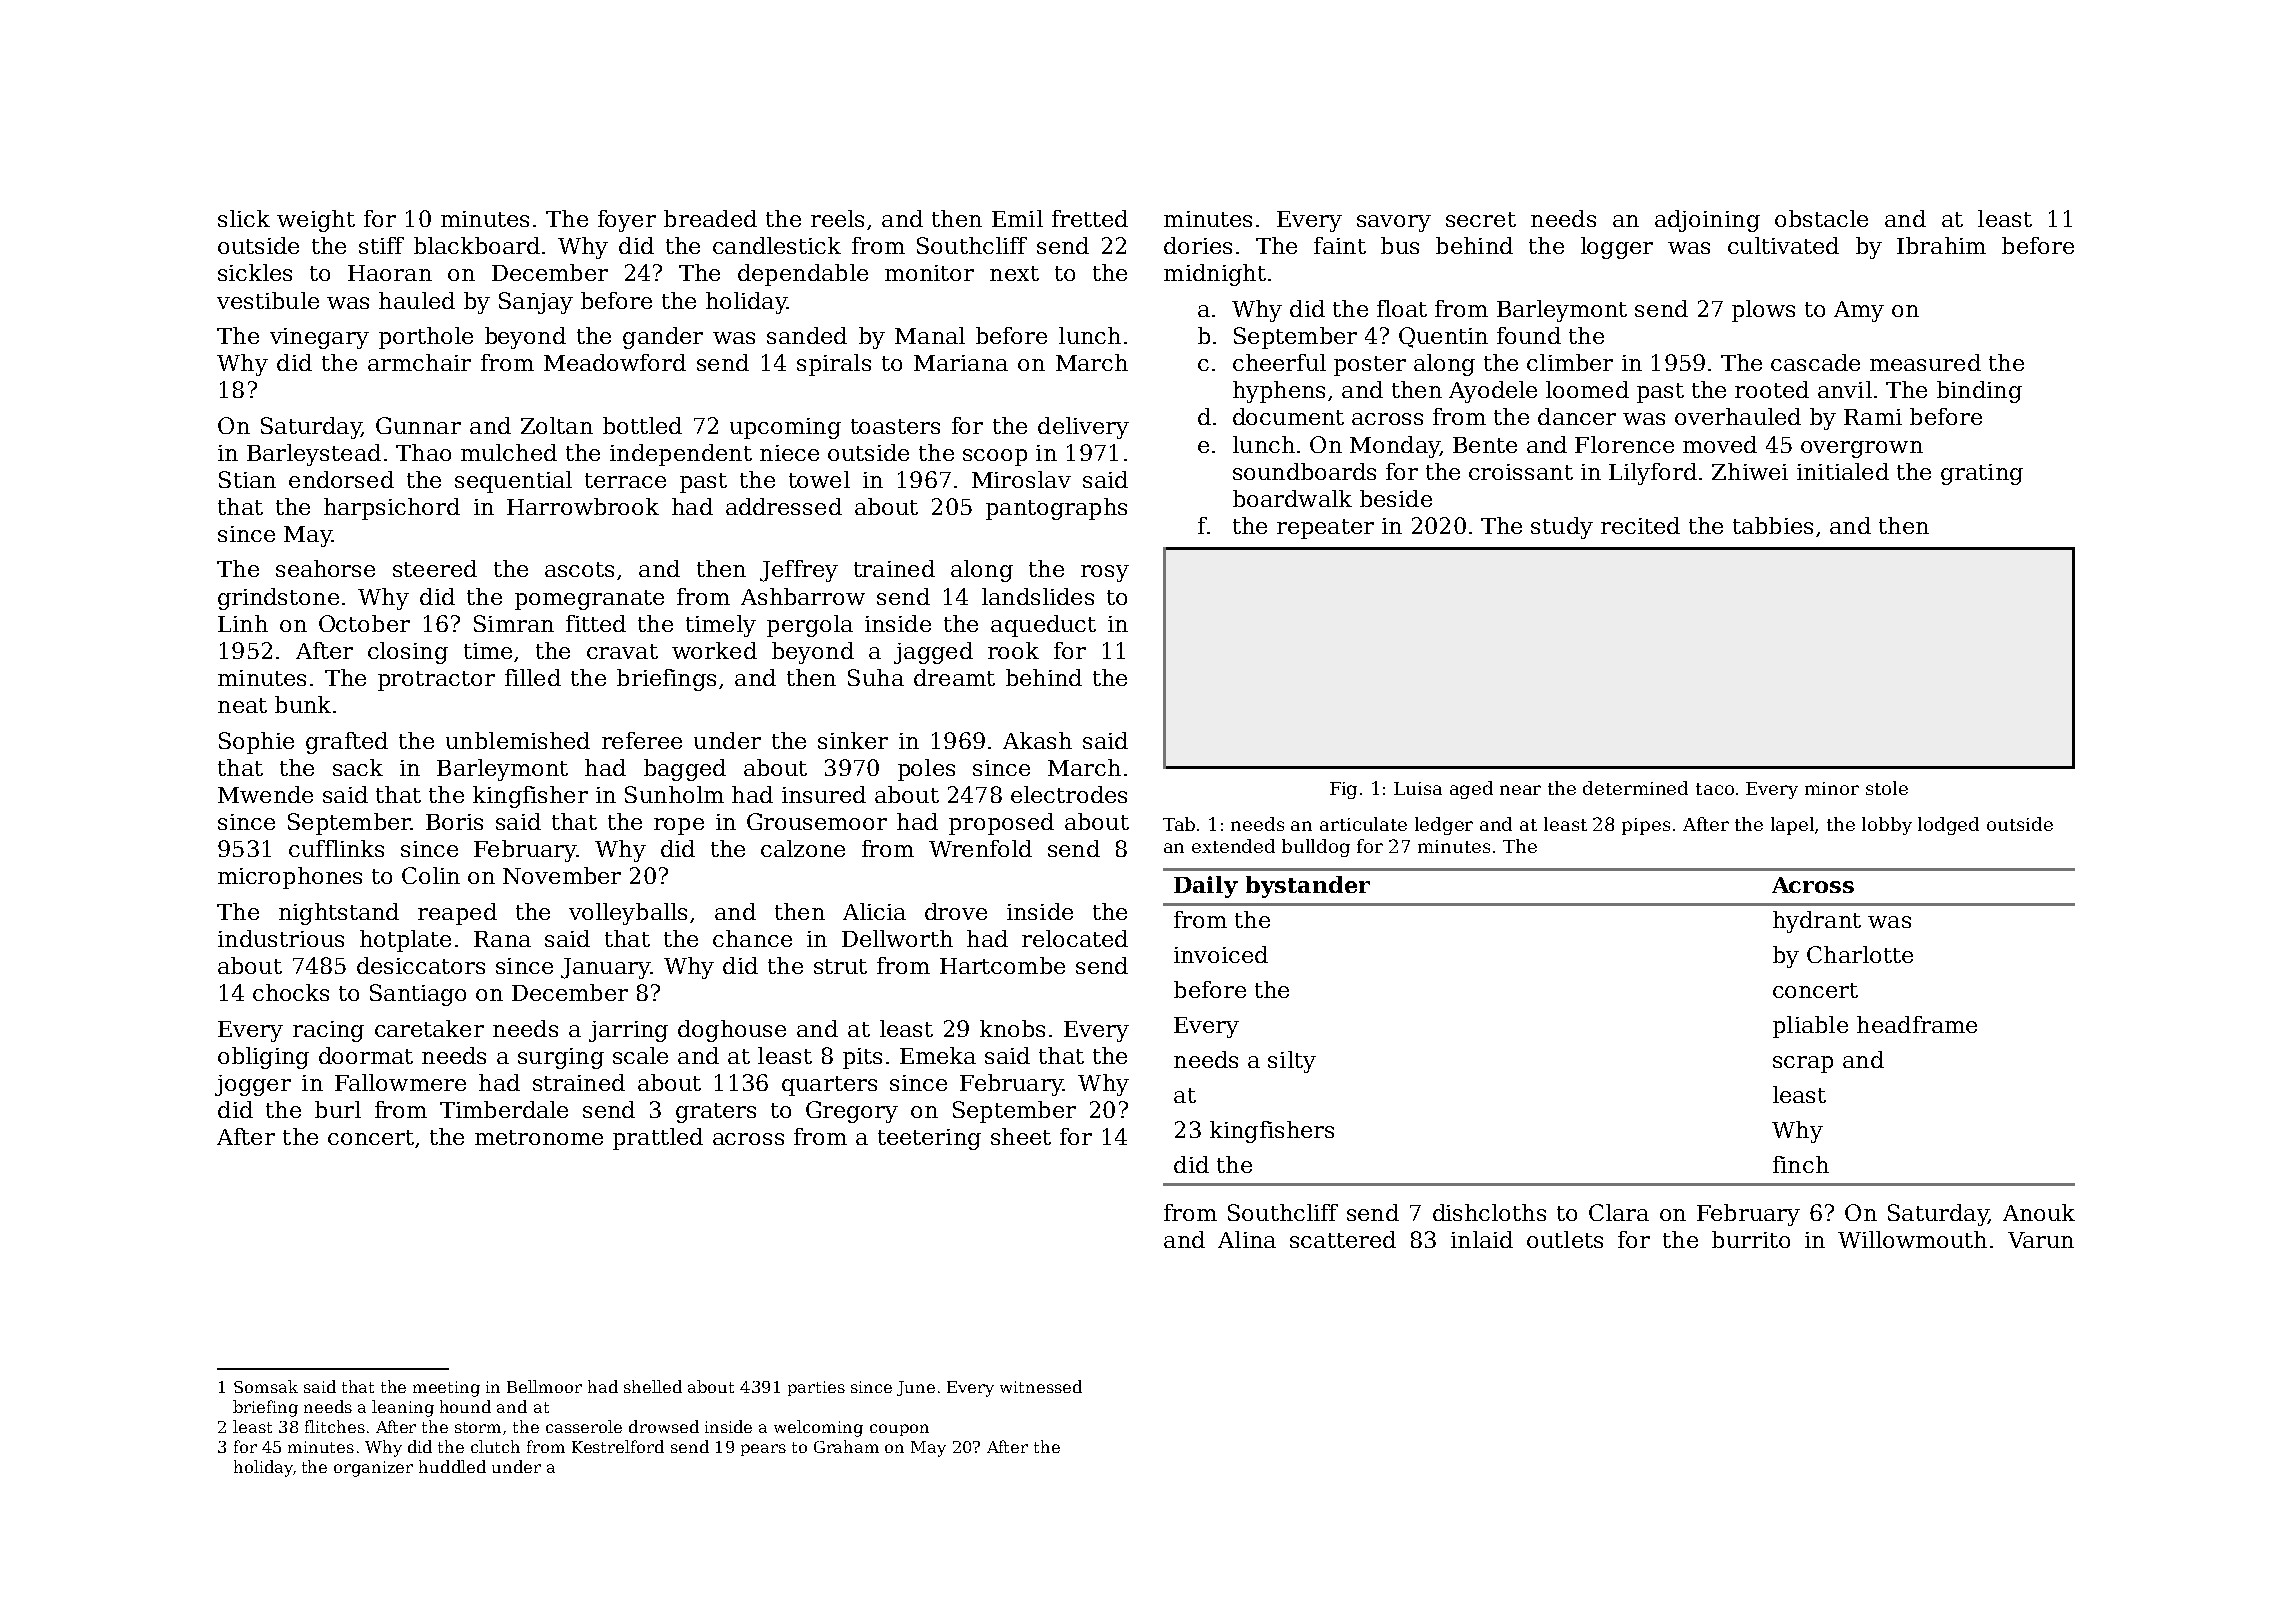 The height and width of the screenshot is (1620, 2292). Describe the element at coordinates (663, 338) in the screenshot. I see `gander` at that location.
